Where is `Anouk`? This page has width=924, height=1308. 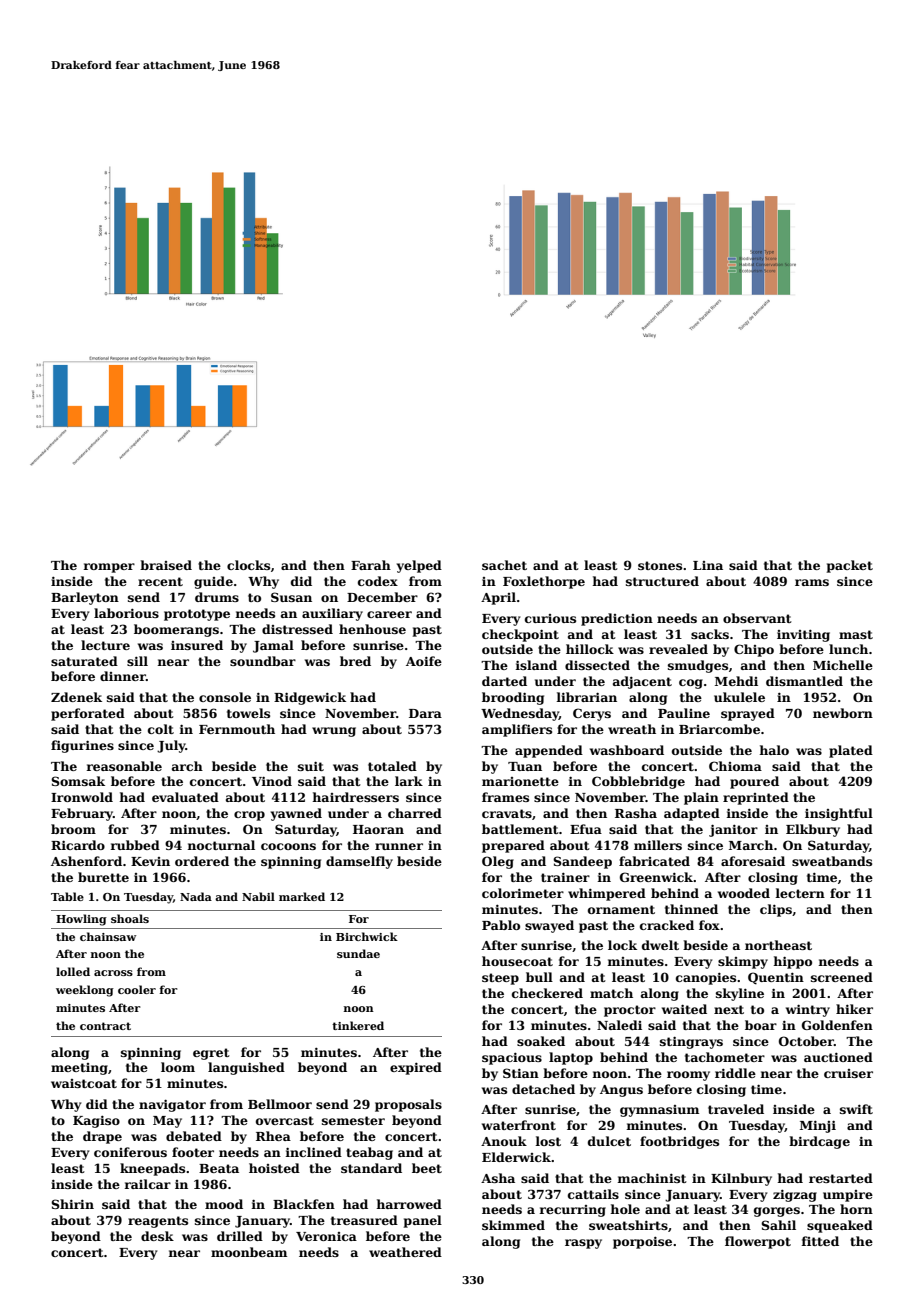 Anouk is located at coordinates (504, 1141).
